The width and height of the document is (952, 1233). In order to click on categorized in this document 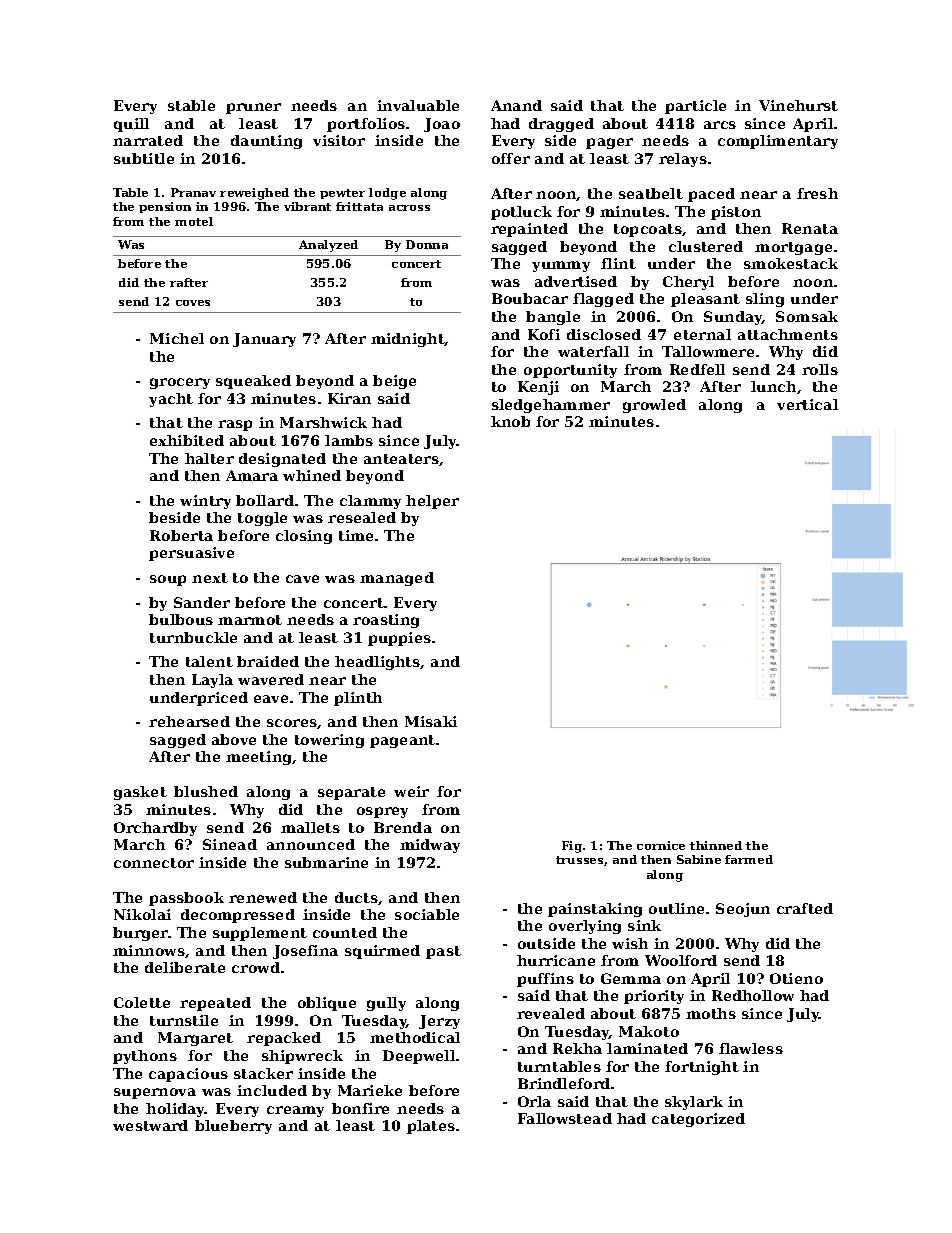, I will do `click(698, 1120)`.
